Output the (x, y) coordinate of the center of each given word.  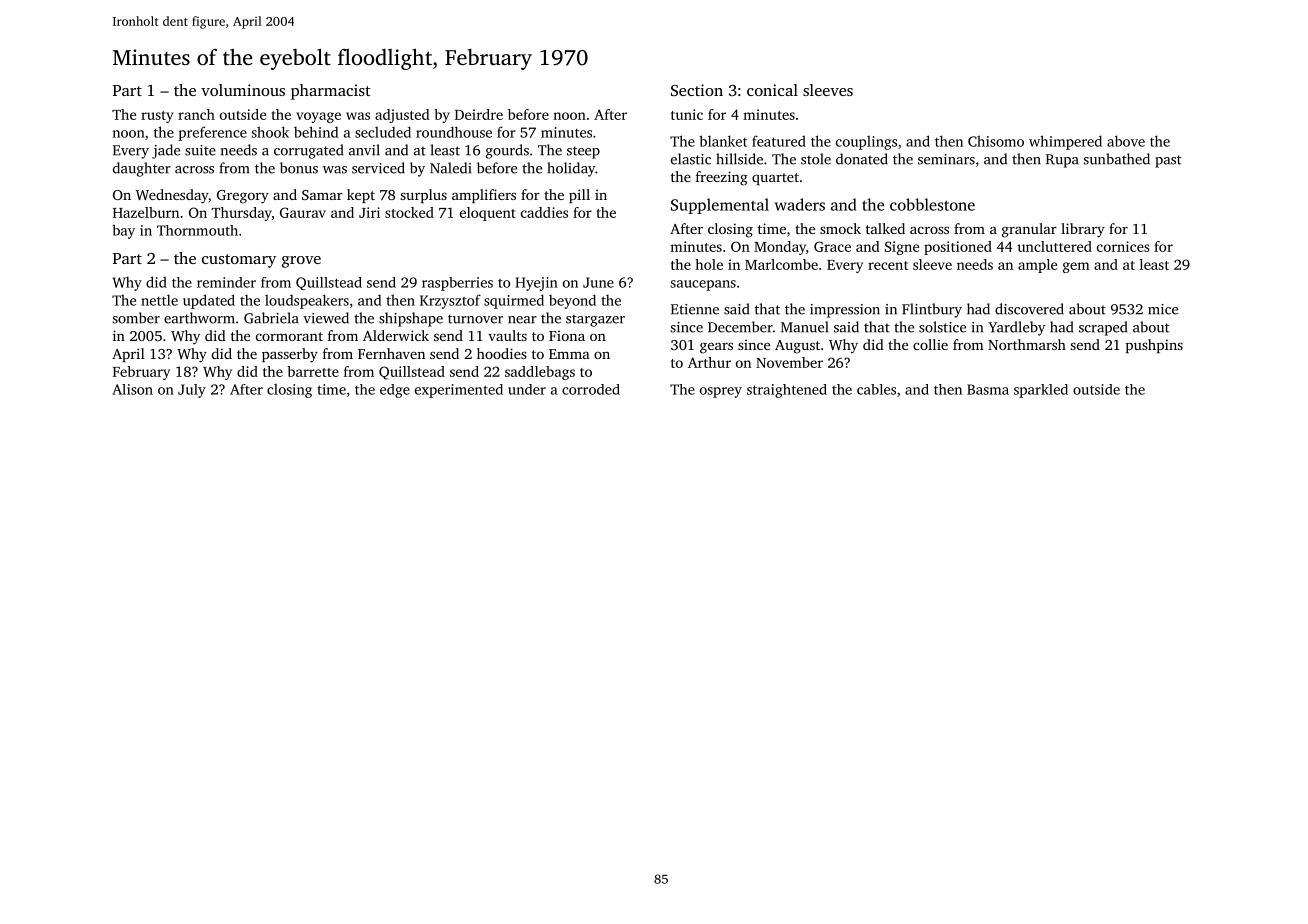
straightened (787, 391)
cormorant (289, 336)
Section (697, 90)
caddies (544, 212)
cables (876, 389)
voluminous (243, 90)
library (1083, 230)
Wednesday (172, 196)
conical (772, 90)
